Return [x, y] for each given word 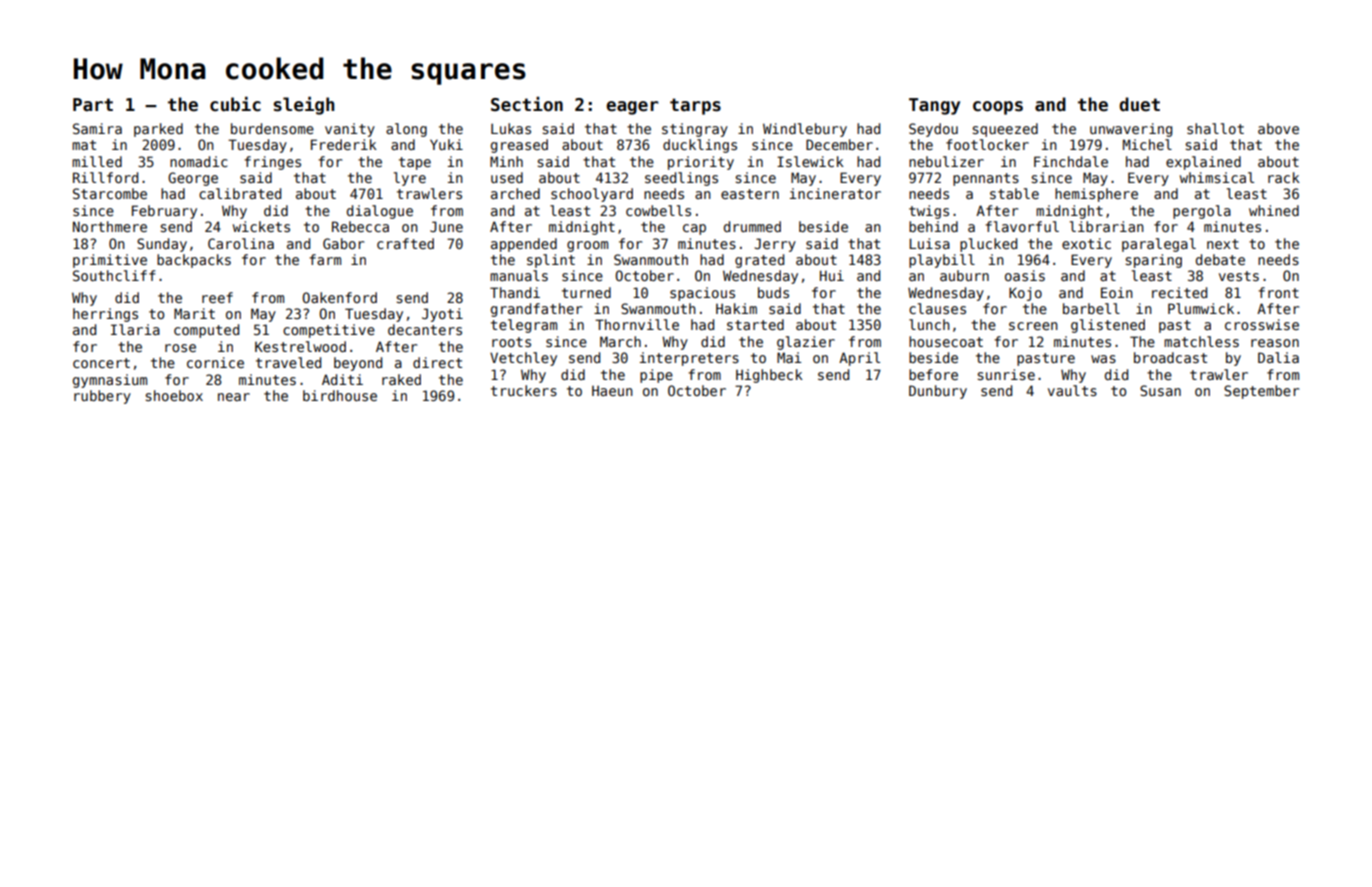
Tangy [934, 106]
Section [527, 104]
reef [217, 297]
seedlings [681, 179]
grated [759, 261]
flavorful [1022, 226]
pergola [1202, 212]
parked [158, 130]
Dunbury [938, 392]
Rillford [105, 177]
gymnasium [110, 381]
